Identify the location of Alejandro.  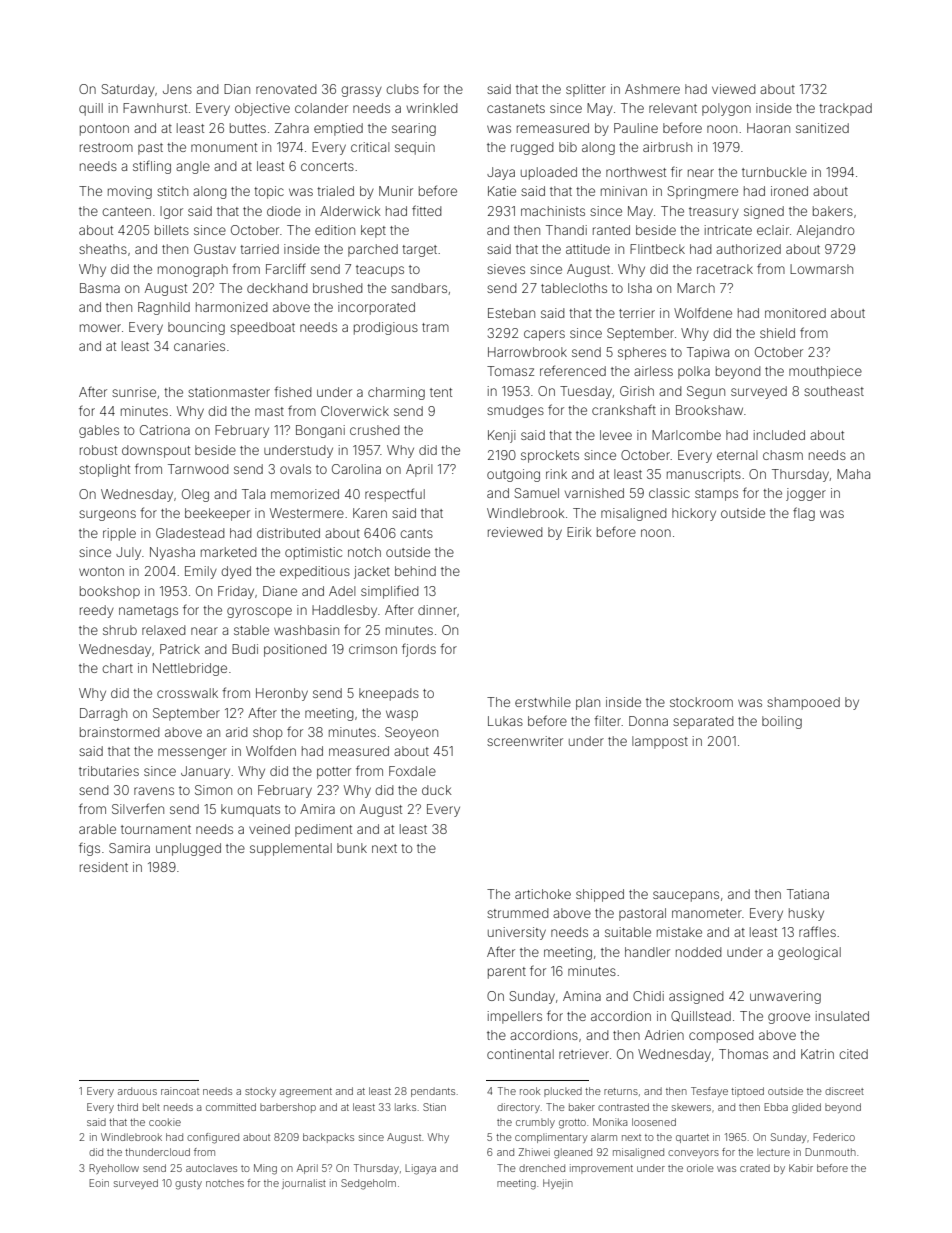
(825, 231).
